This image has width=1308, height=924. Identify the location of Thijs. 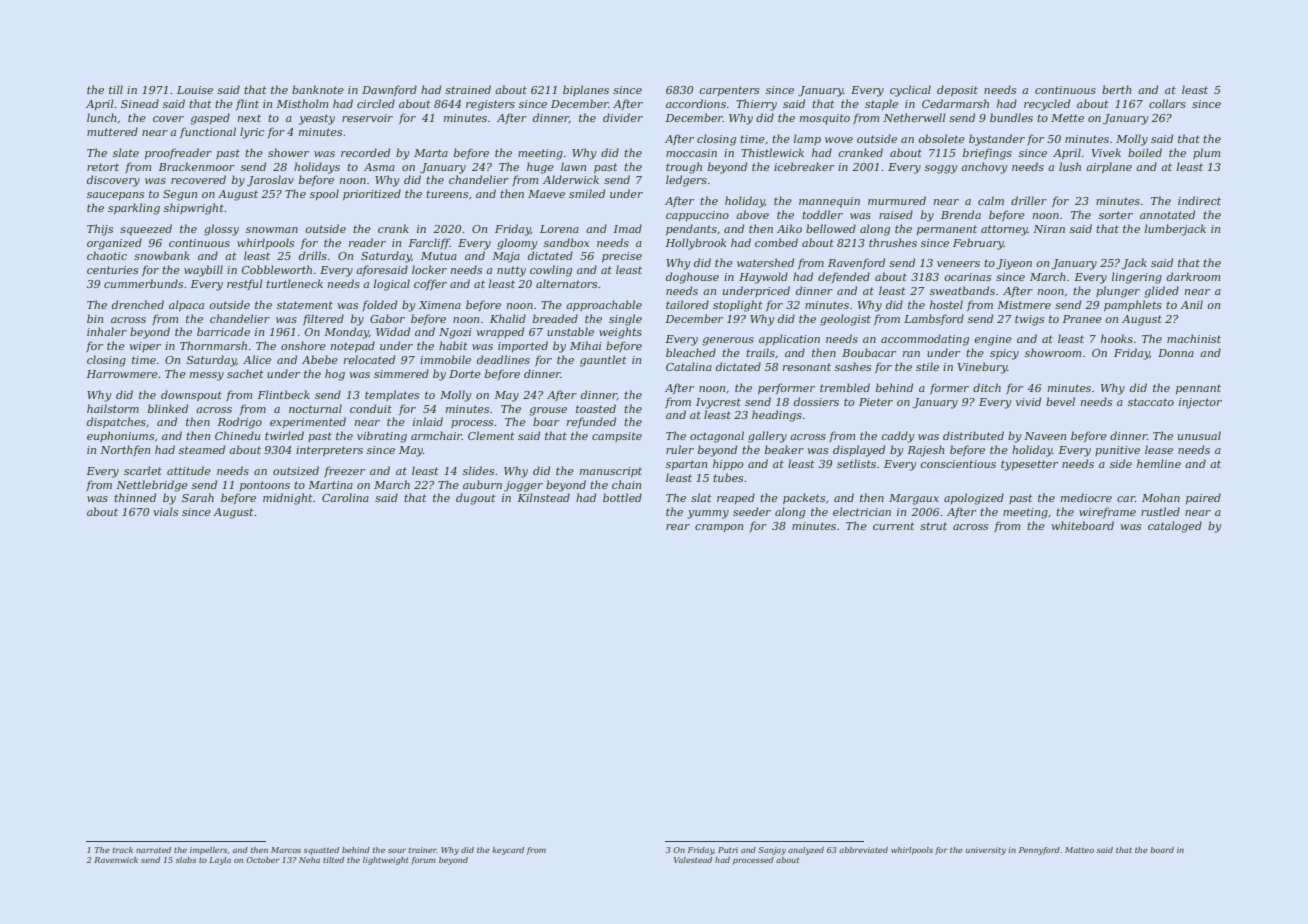
(100, 230).
